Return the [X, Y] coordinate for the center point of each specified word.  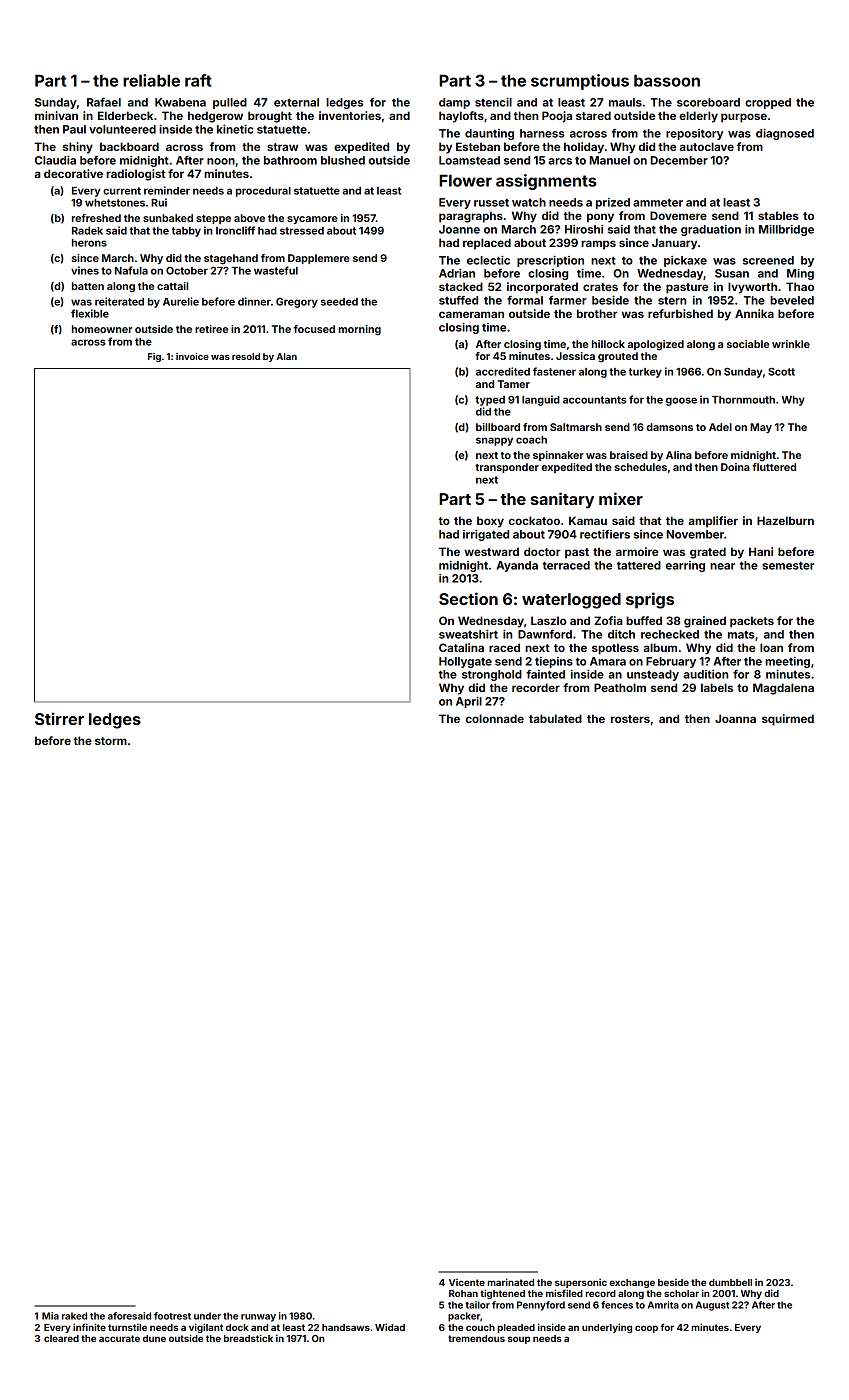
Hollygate [465, 662]
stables [778, 215]
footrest [172, 1316]
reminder [167, 190]
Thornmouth [743, 400]
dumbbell [730, 1282]
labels [717, 687]
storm [111, 741]
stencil [493, 102]
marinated [511, 1282]
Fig [154, 357]
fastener [554, 371]
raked [74, 1316]
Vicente [467, 1282]
